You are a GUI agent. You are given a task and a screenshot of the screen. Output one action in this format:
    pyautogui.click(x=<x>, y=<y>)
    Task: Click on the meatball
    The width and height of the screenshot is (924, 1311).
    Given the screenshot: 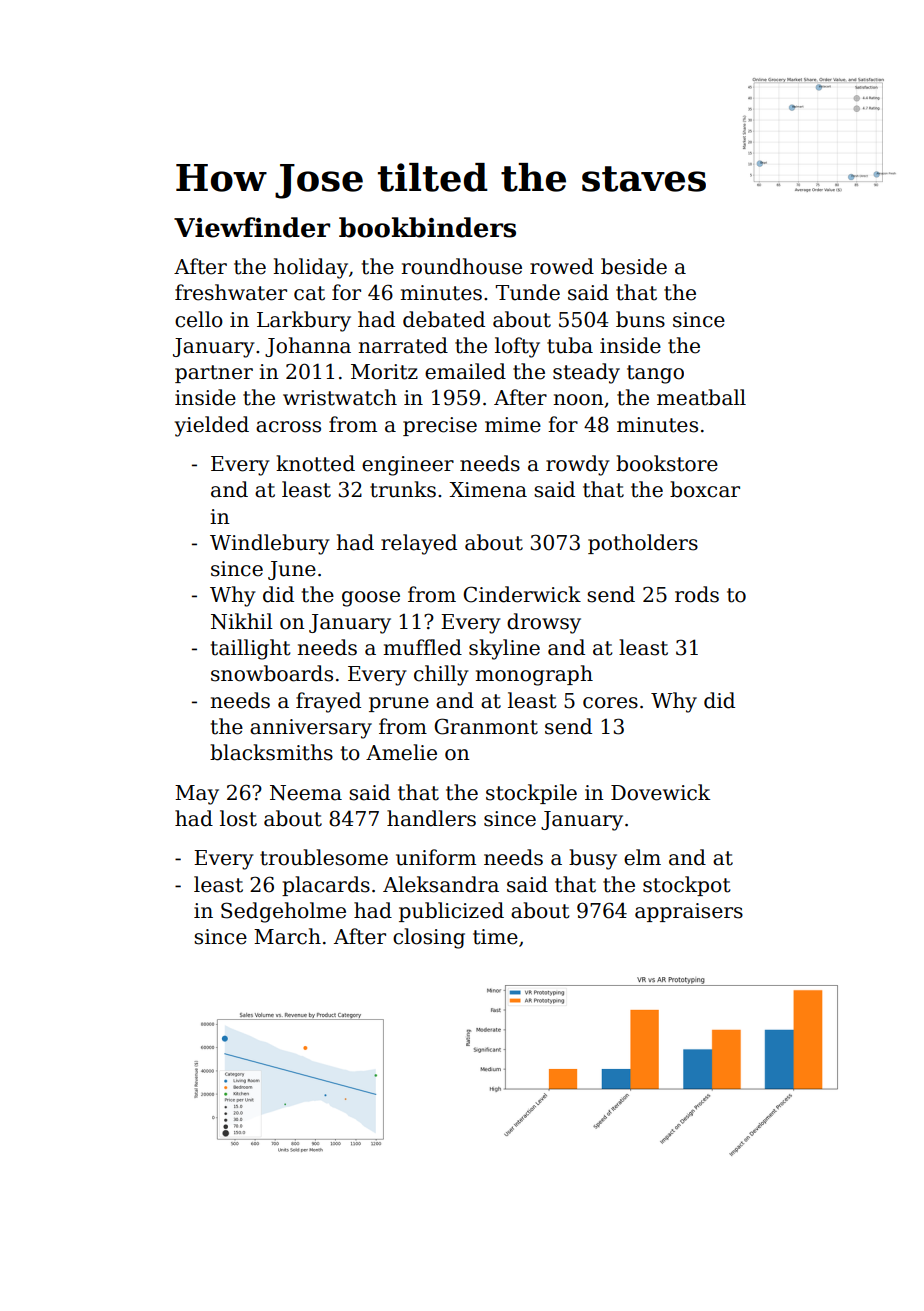 What is the action you would take?
    pyautogui.click(x=701, y=397)
